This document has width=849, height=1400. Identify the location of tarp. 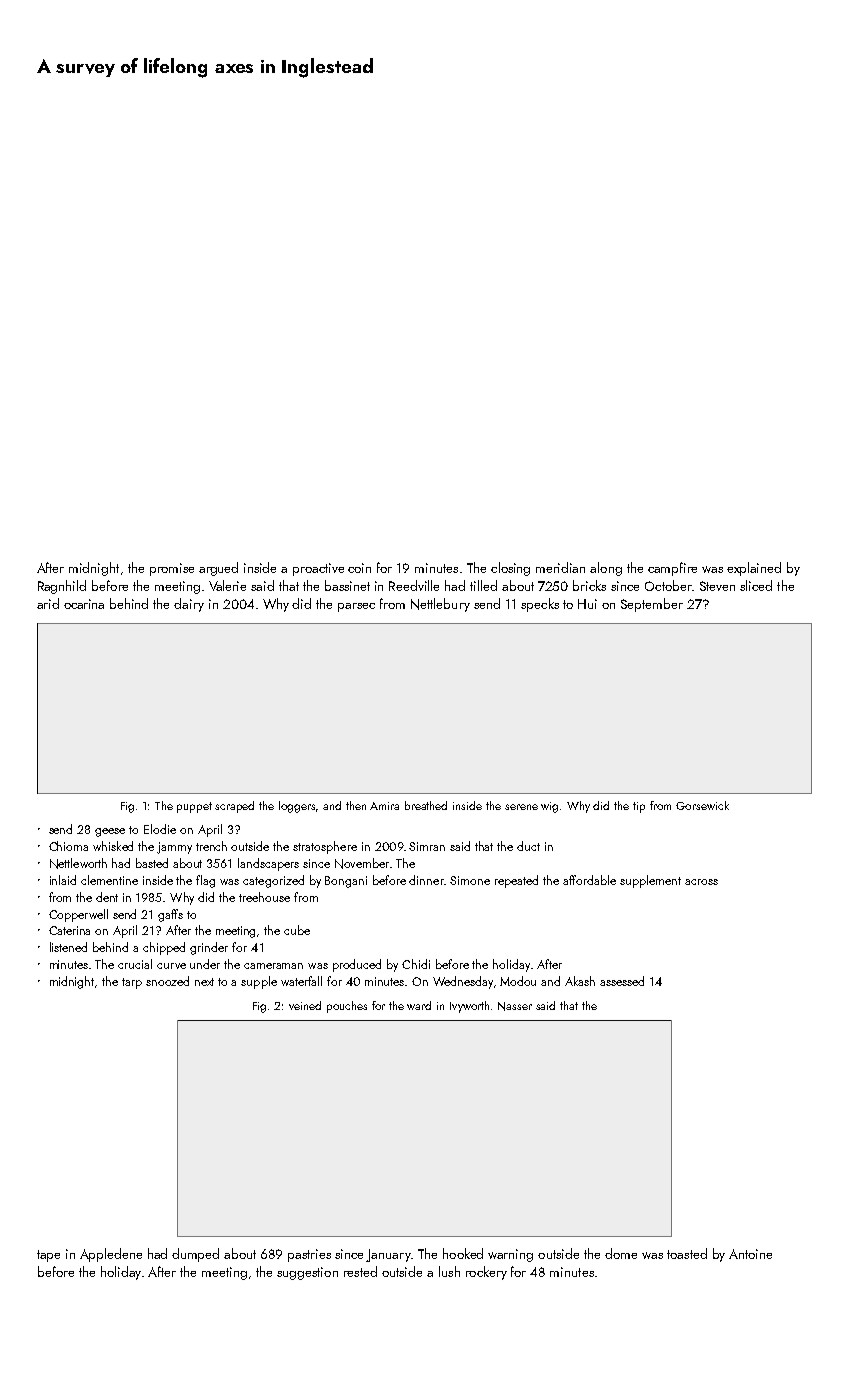
(132, 983).
